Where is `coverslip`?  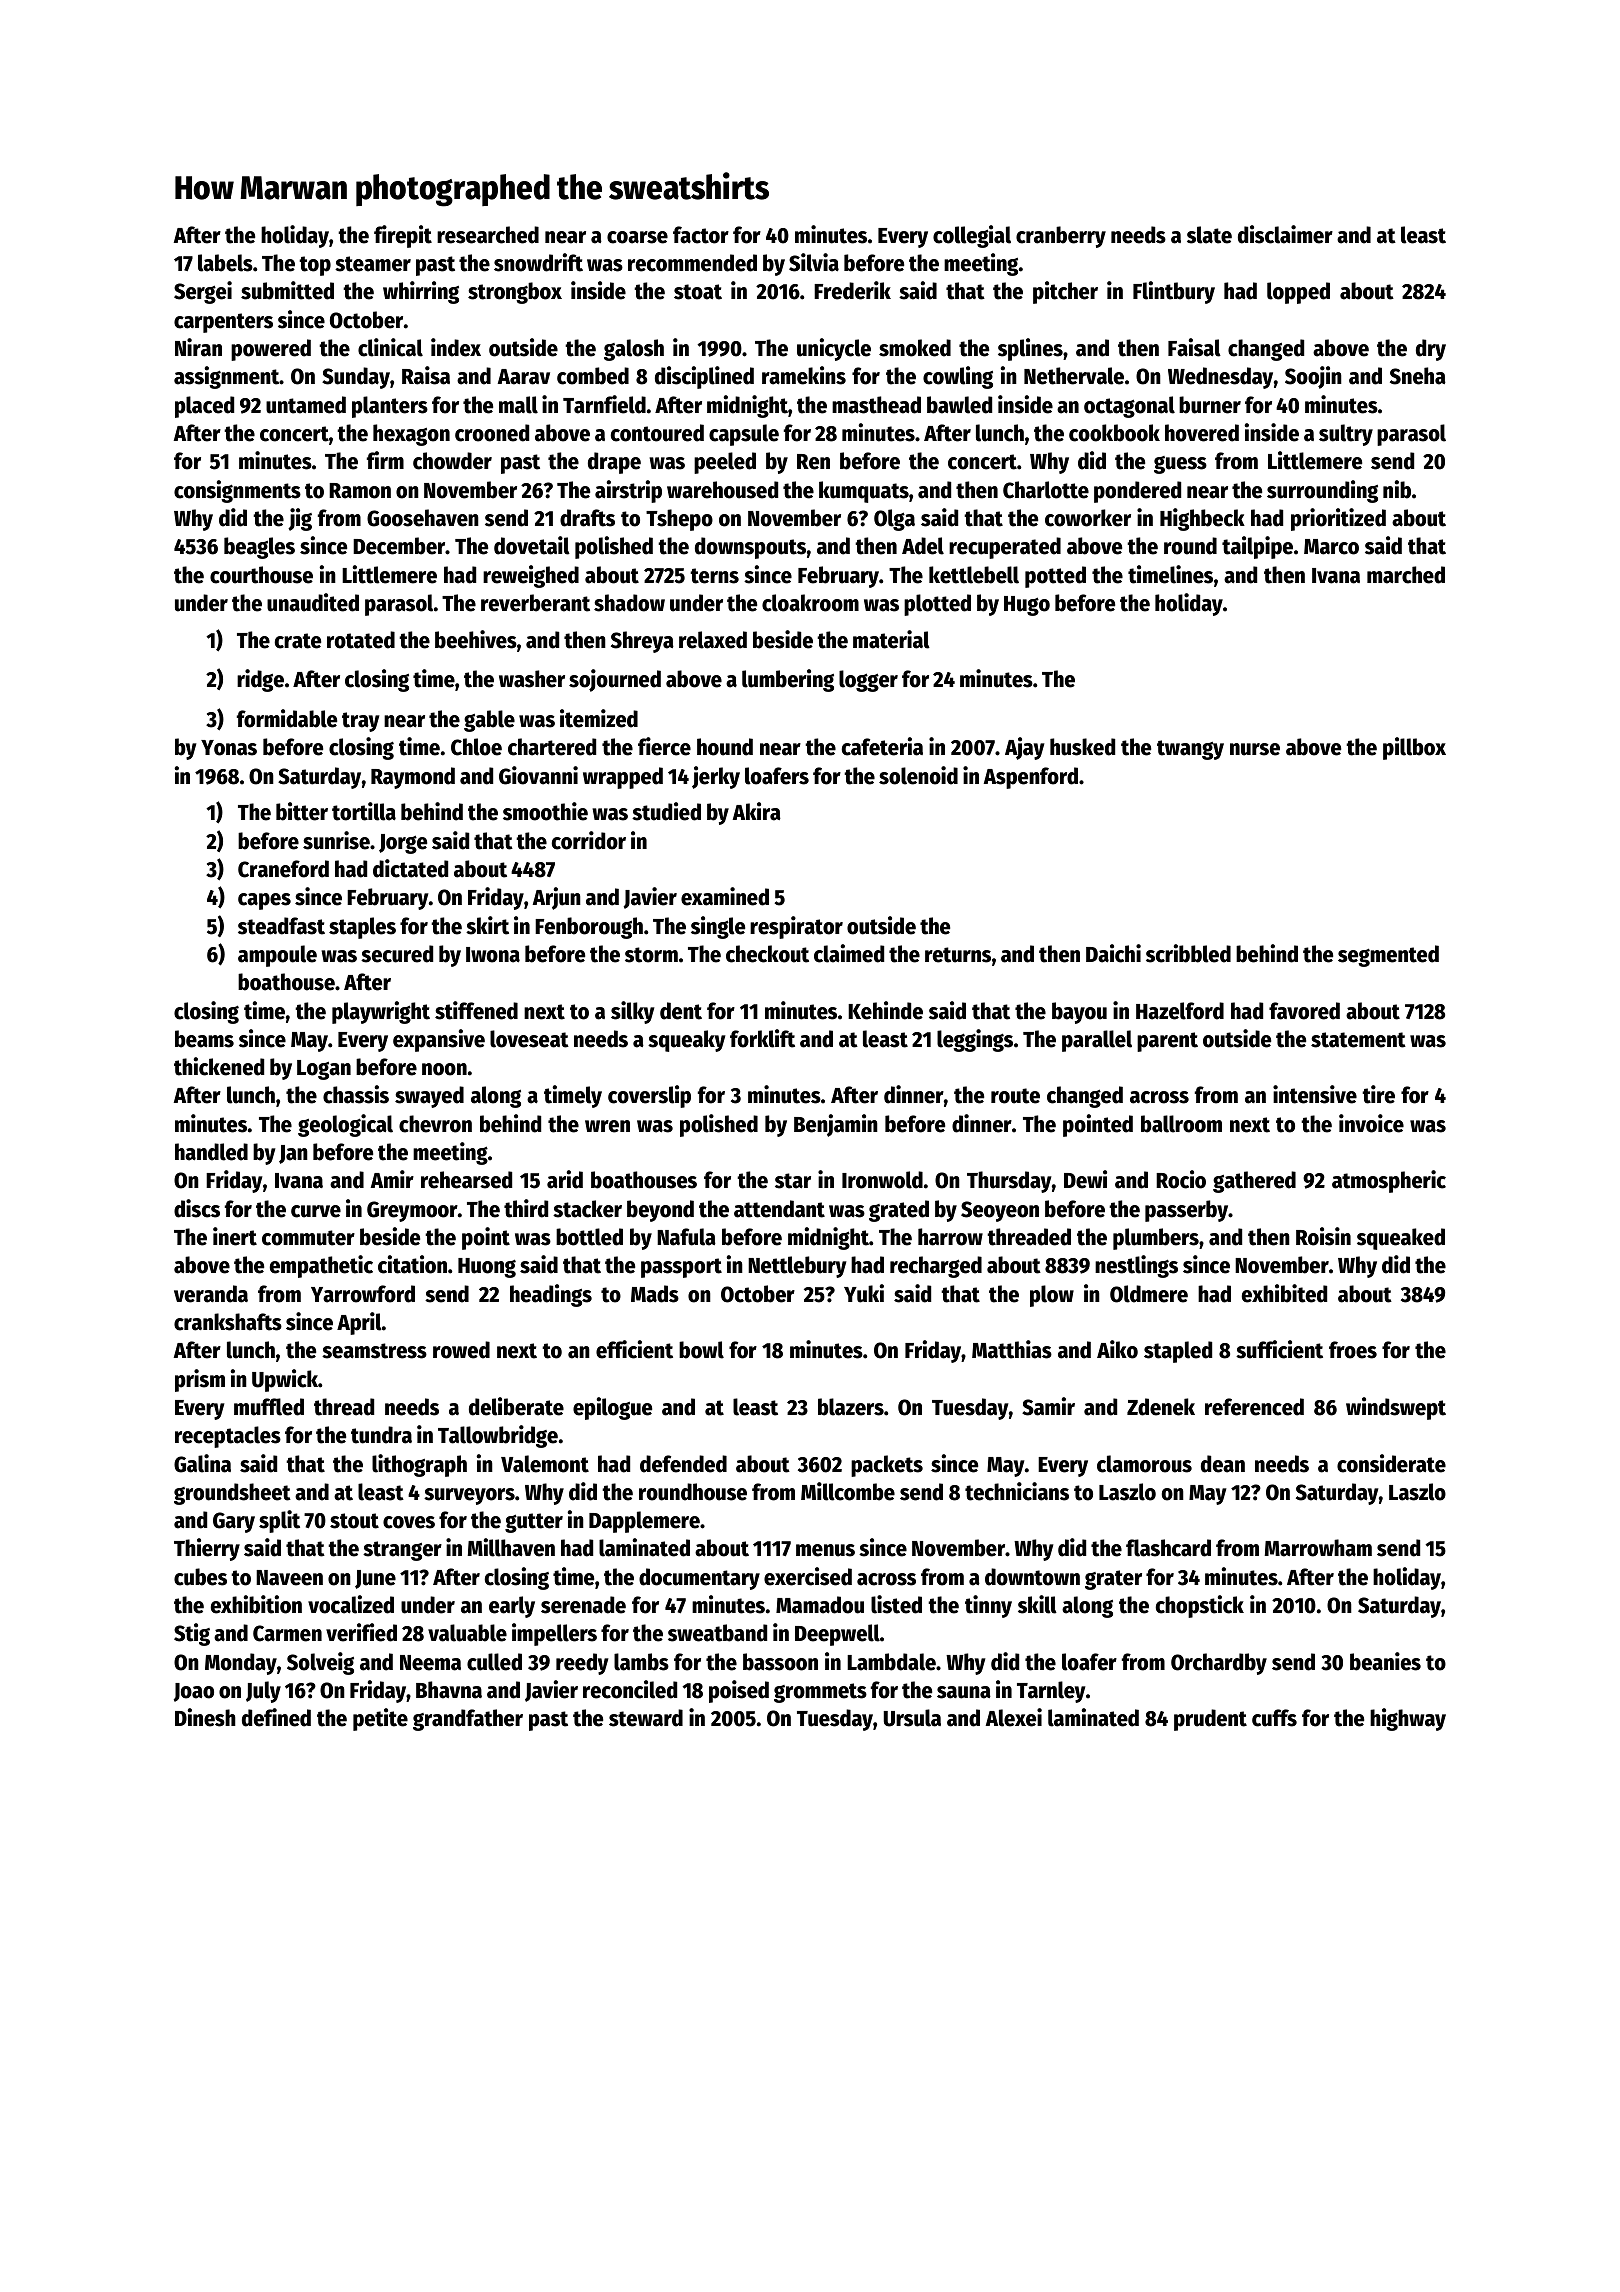 coverslip is located at coordinates (649, 1096).
